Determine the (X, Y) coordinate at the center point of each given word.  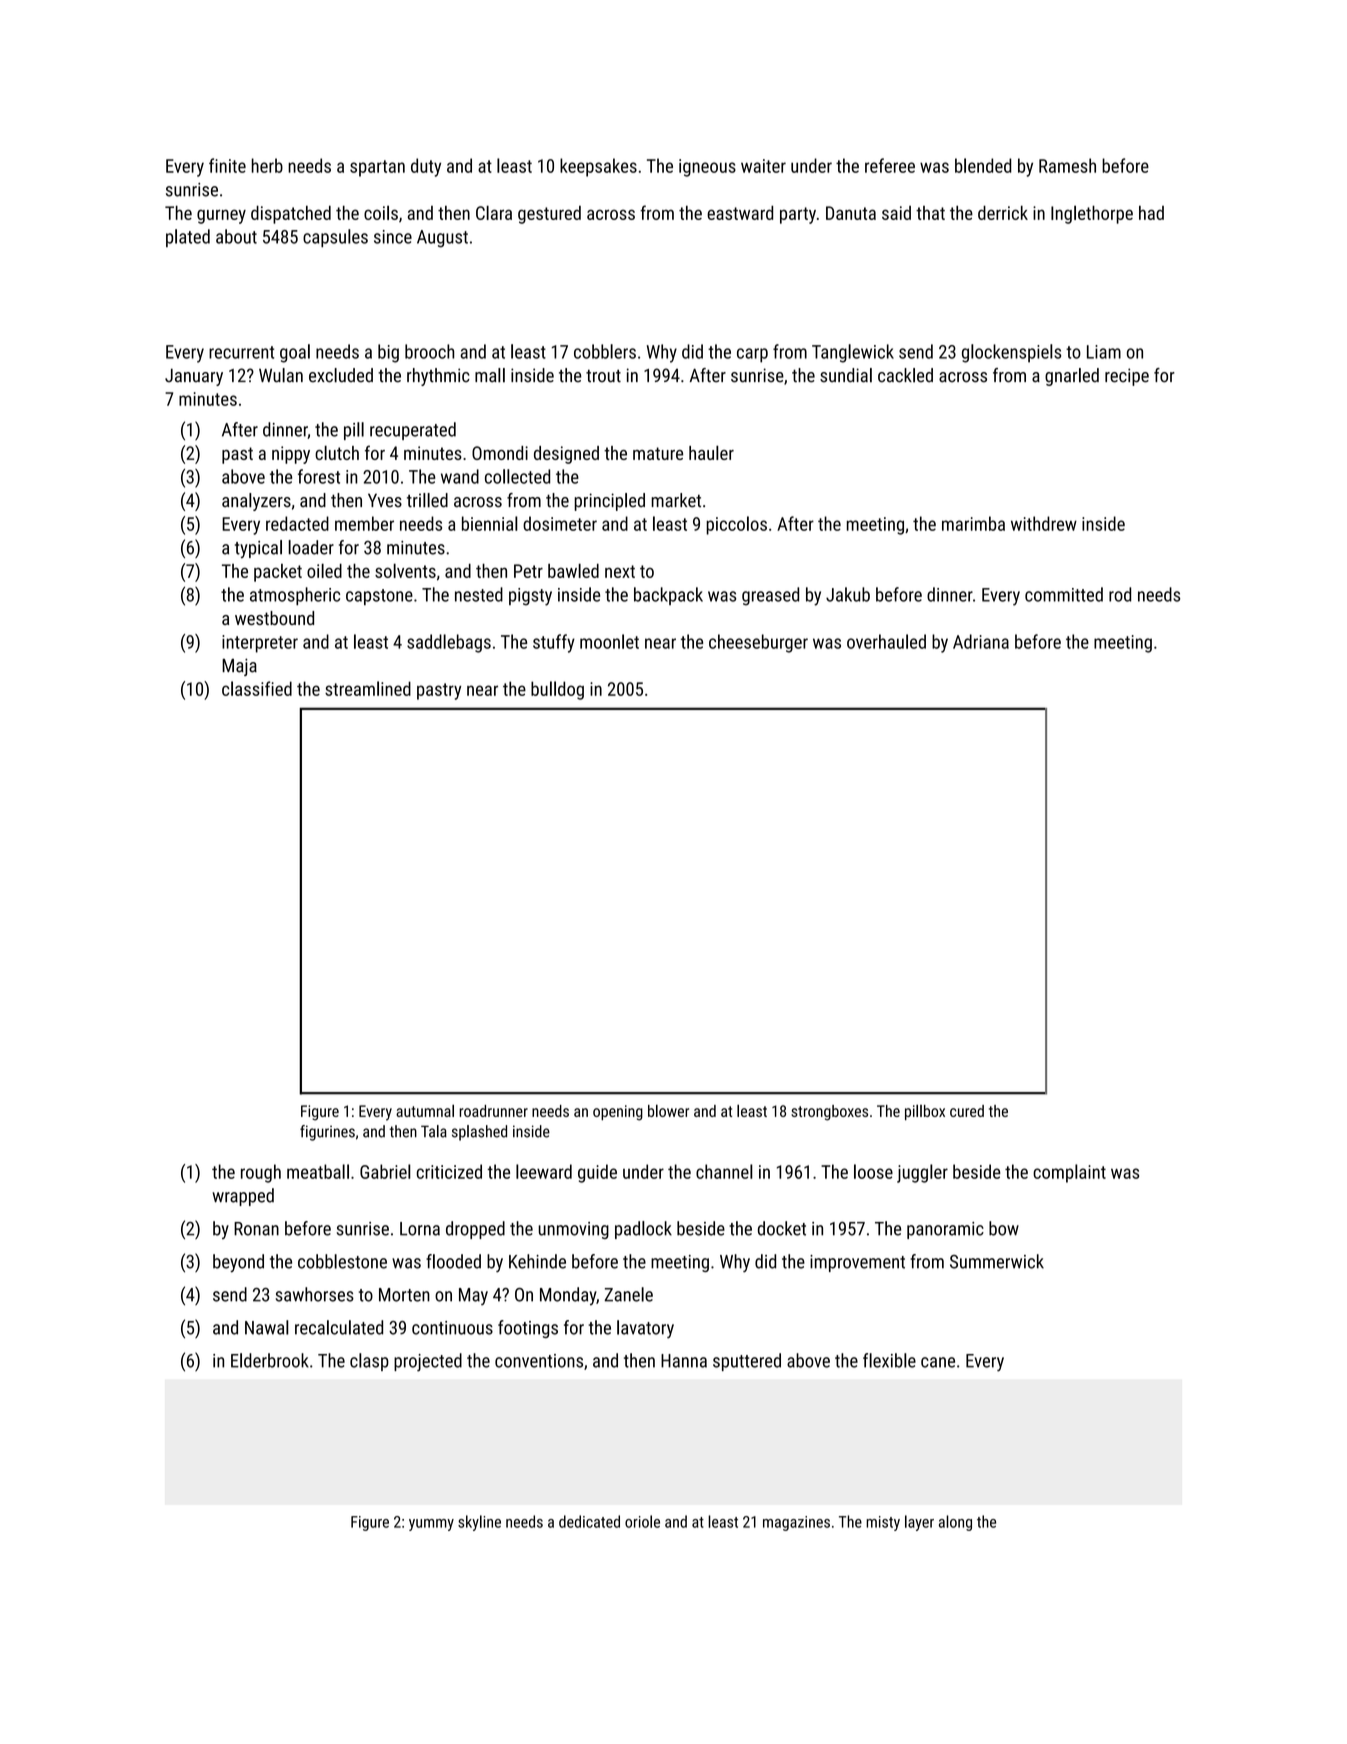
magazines (796, 1523)
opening (618, 1113)
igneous (707, 168)
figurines (327, 1133)
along (955, 1523)
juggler (922, 1173)
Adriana (981, 641)
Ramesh (1067, 165)
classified (257, 688)
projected (428, 1362)
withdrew (1044, 523)
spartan (377, 168)
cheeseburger (758, 643)
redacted (297, 523)
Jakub (848, 594)
